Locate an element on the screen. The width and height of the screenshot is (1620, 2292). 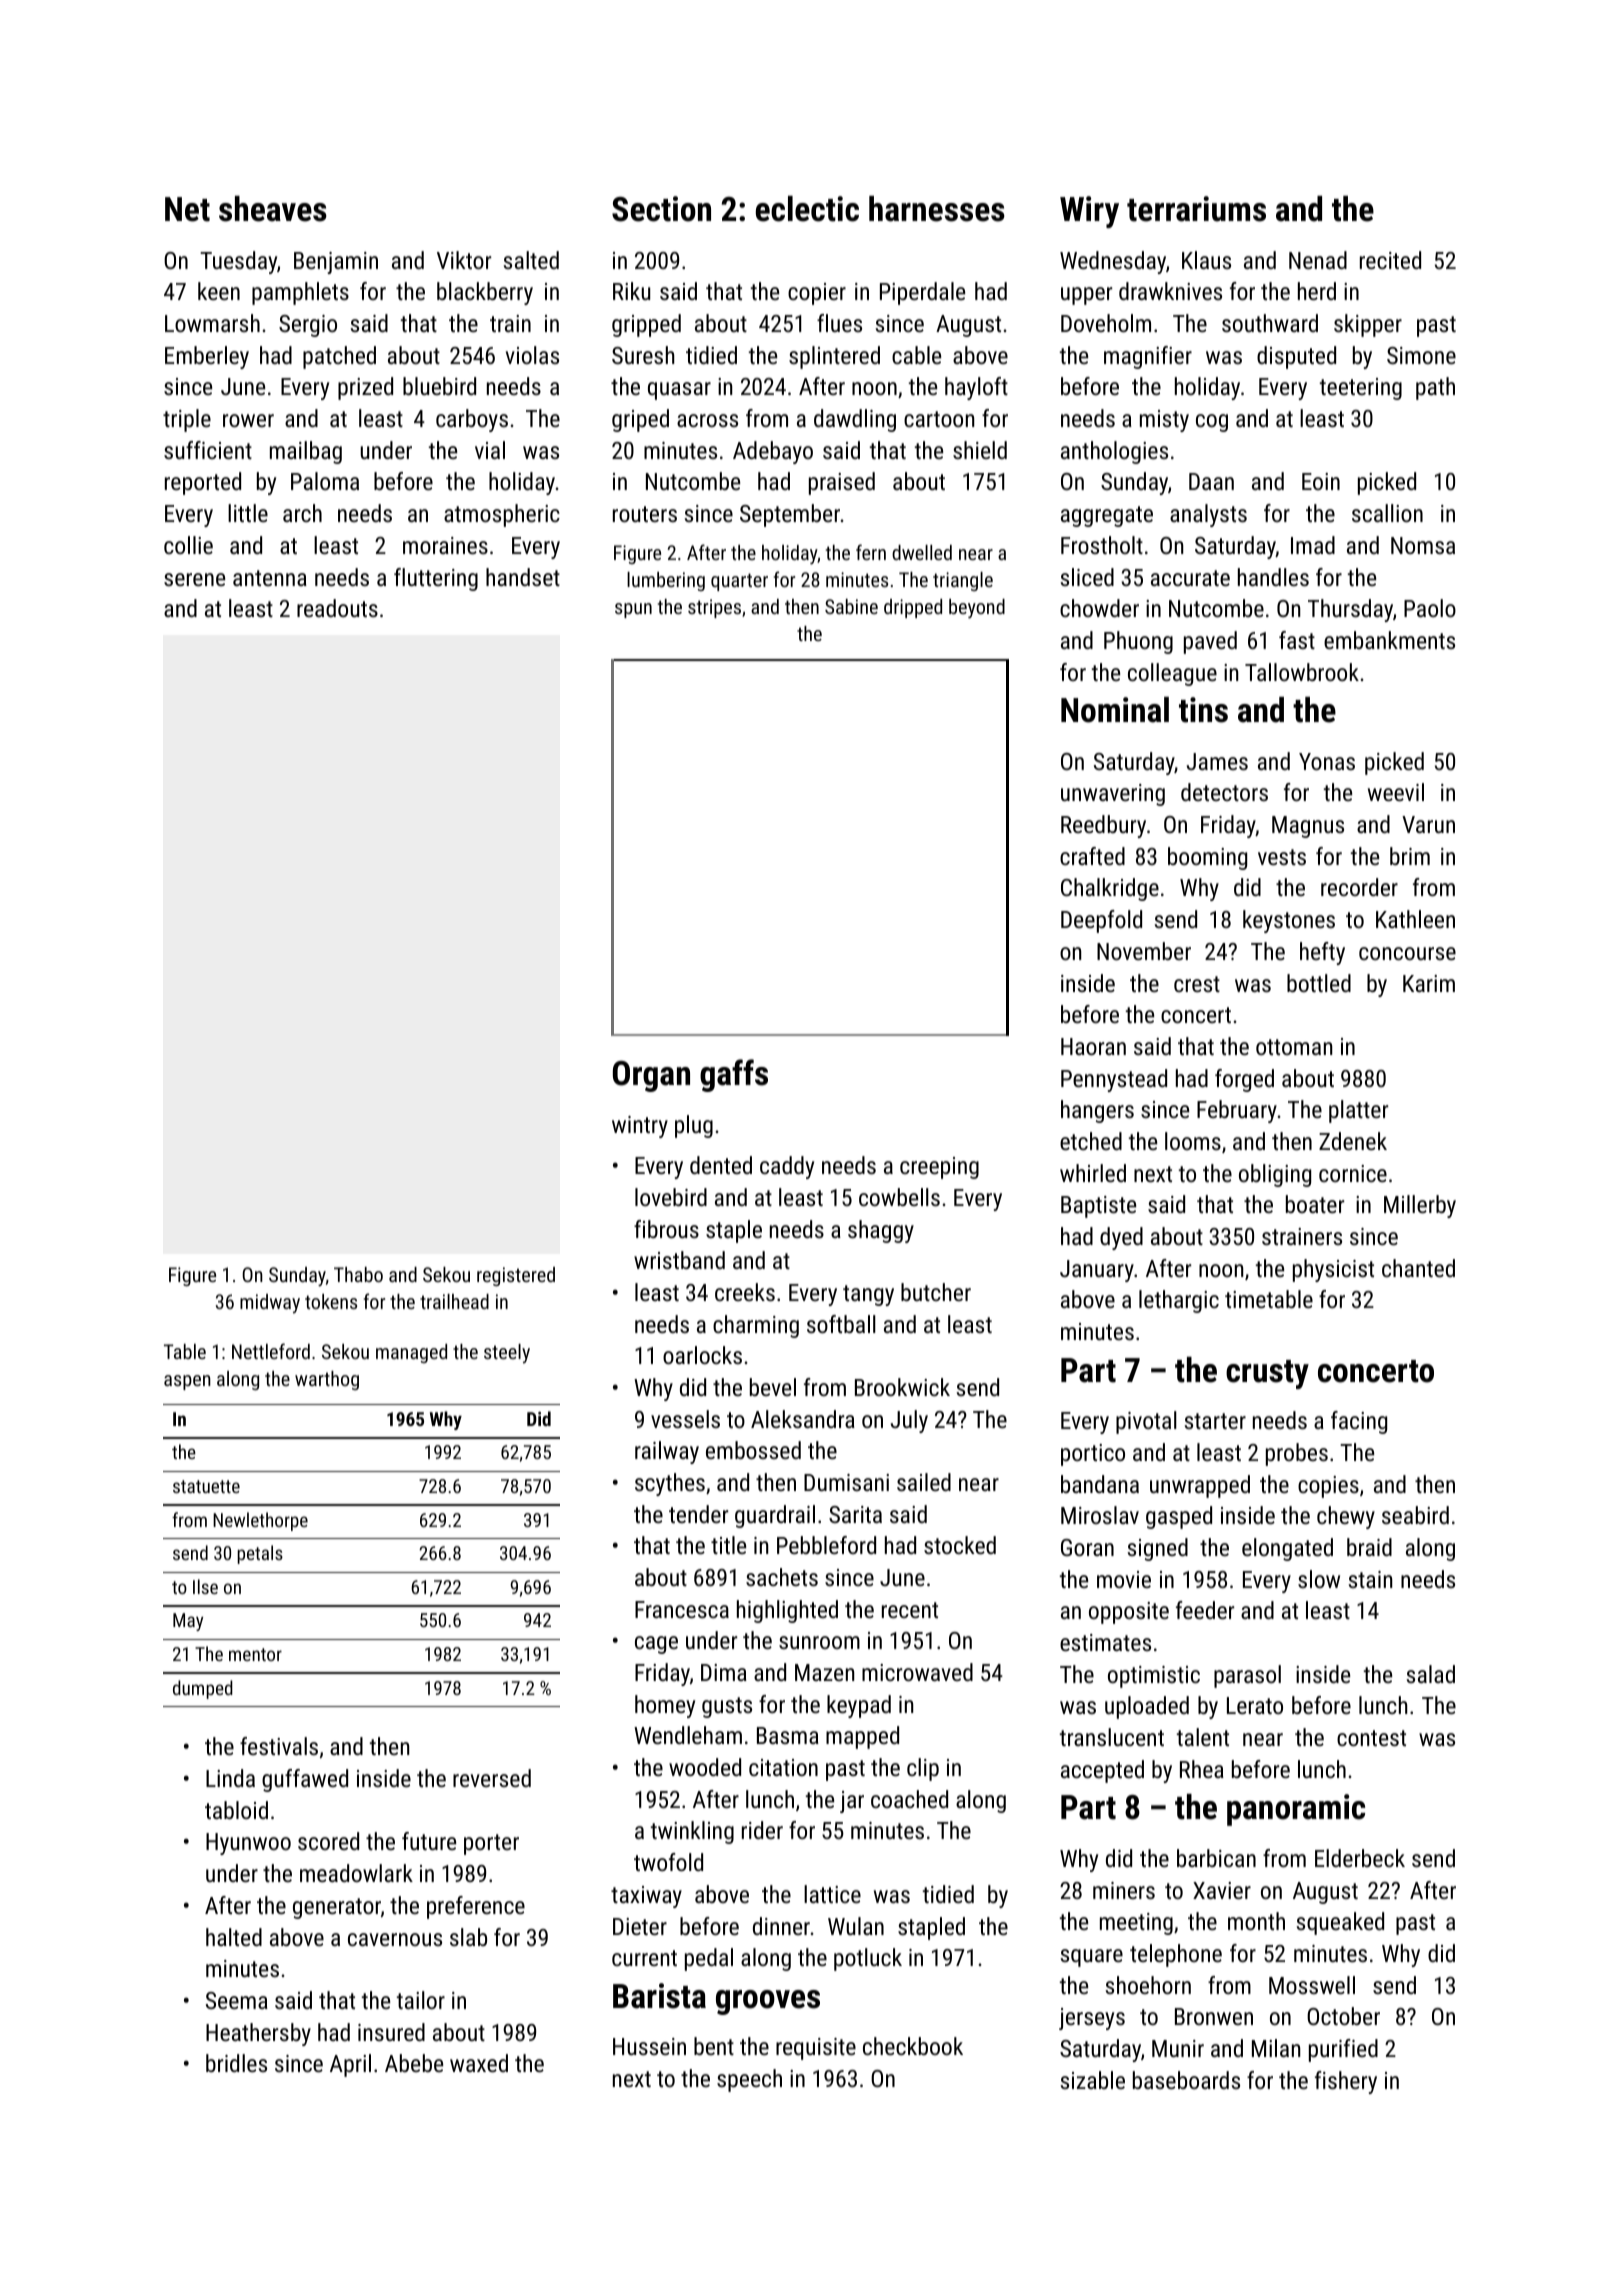
halted is located at coordinates (234, 1937).
